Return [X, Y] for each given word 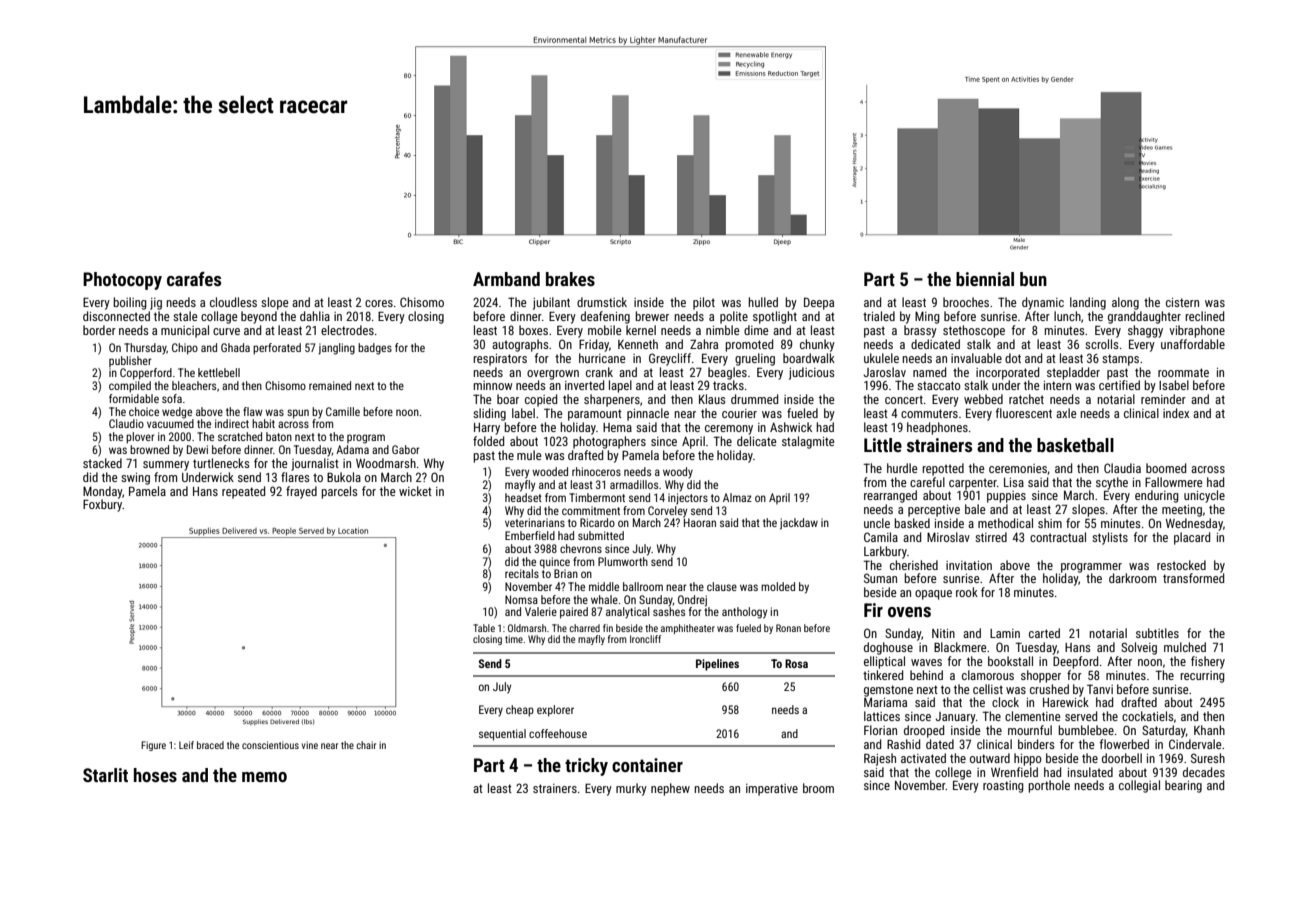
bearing [1183, 786]
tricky [586, 767]
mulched [1185, 647]
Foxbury [103, 505]
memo [264, 777]
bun [1033, 279]
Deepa [819, 303]
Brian [566, 573]
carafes [194, 279]
